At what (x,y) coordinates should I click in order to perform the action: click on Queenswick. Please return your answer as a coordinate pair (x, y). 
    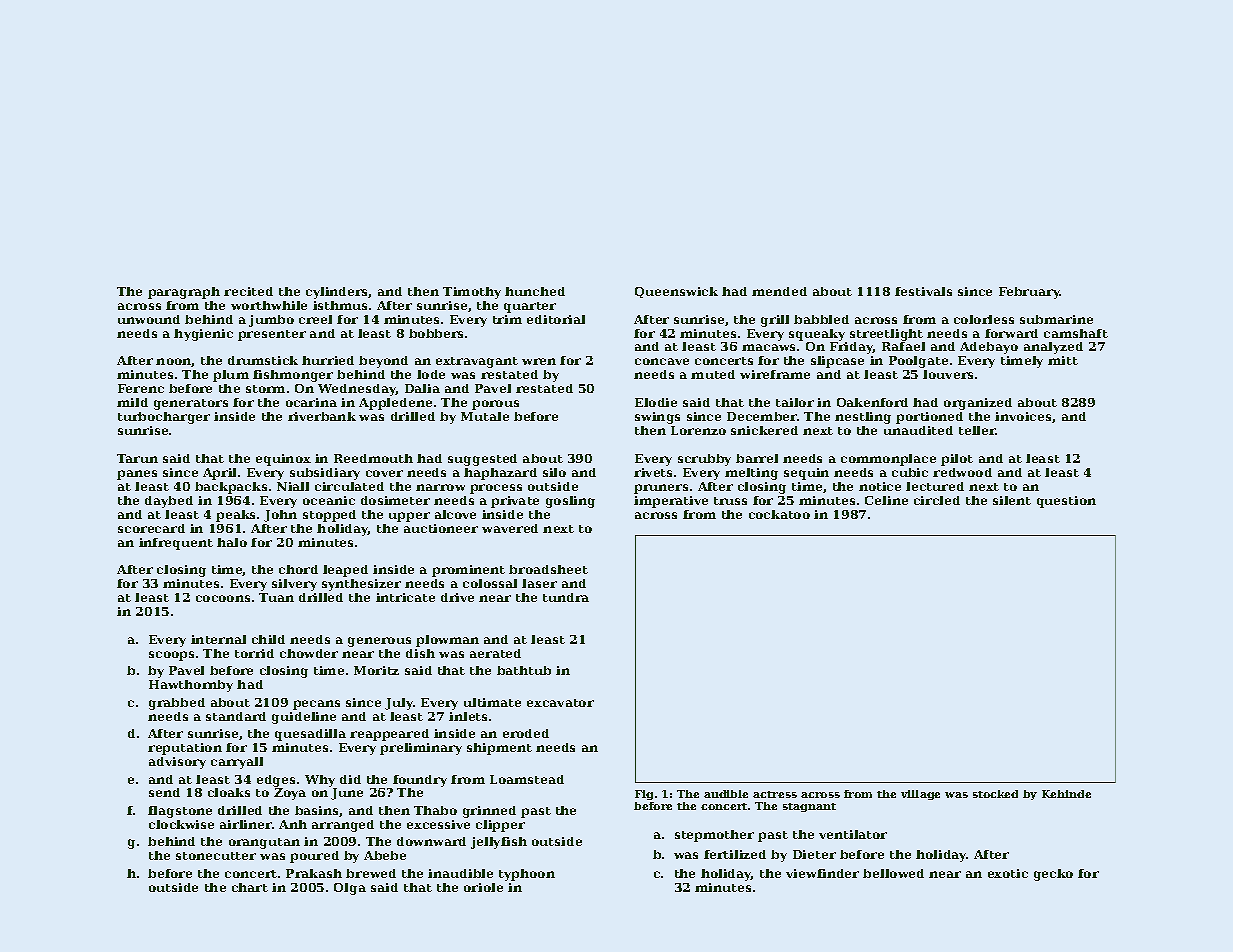
    Looking at the image, I should click on (676, 292).
